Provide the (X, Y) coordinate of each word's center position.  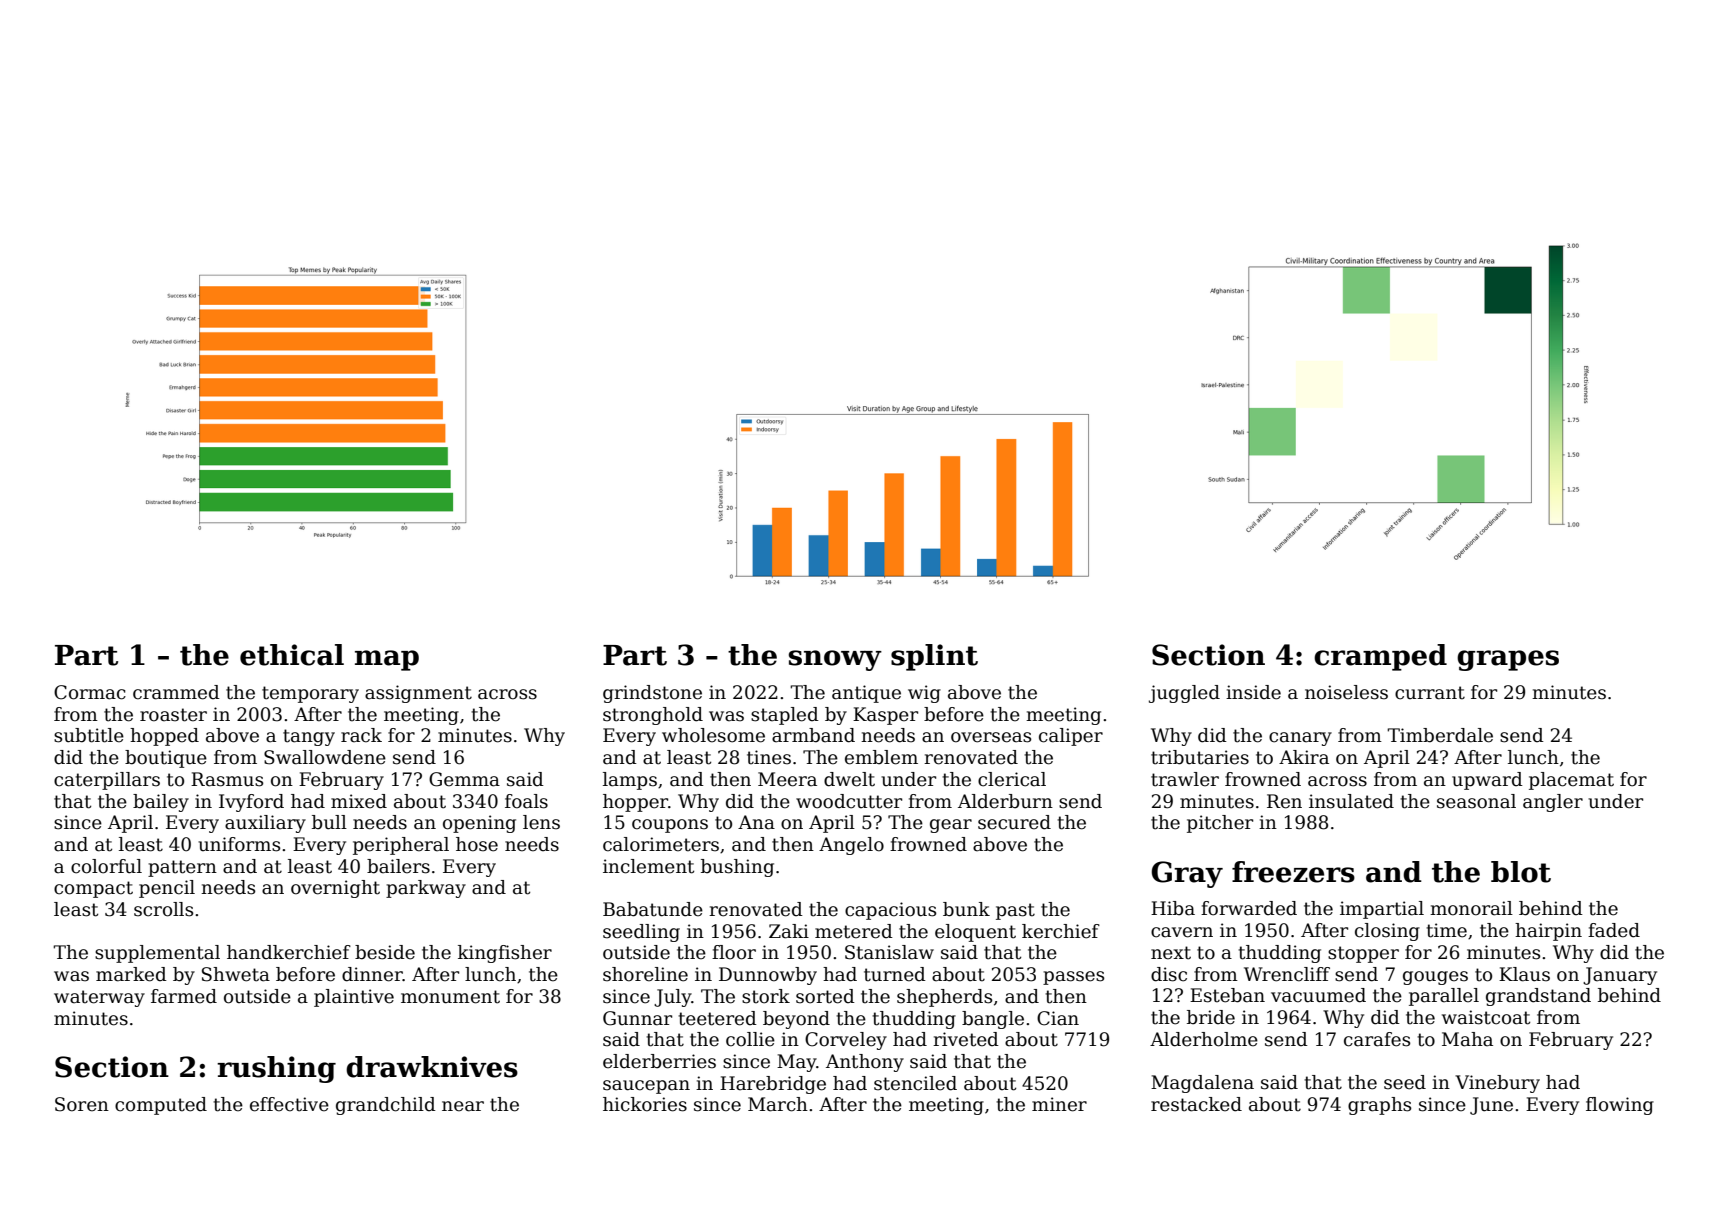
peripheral (401, 846)
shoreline (645, 974)
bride (1211, 1017)
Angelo (851, 846)
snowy (835, 660)
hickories (645, 1104)
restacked (1196, 1104)
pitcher (1220, 824)
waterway (99, 998)
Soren (82, 1104)
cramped (1380, 657)
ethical (292, 655)
